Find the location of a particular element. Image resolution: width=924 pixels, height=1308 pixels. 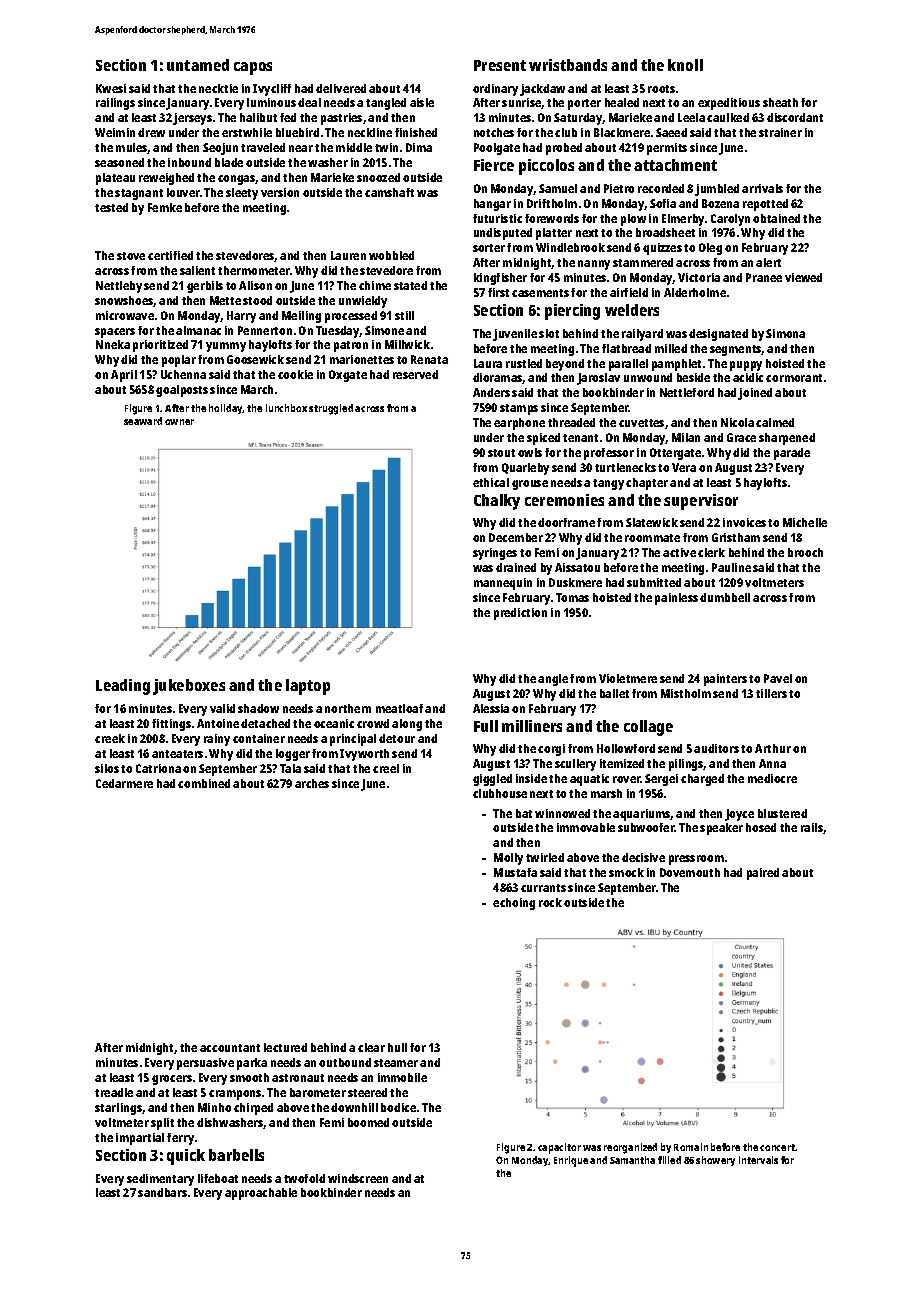

treadle is located at coordinates (114, 1092).
